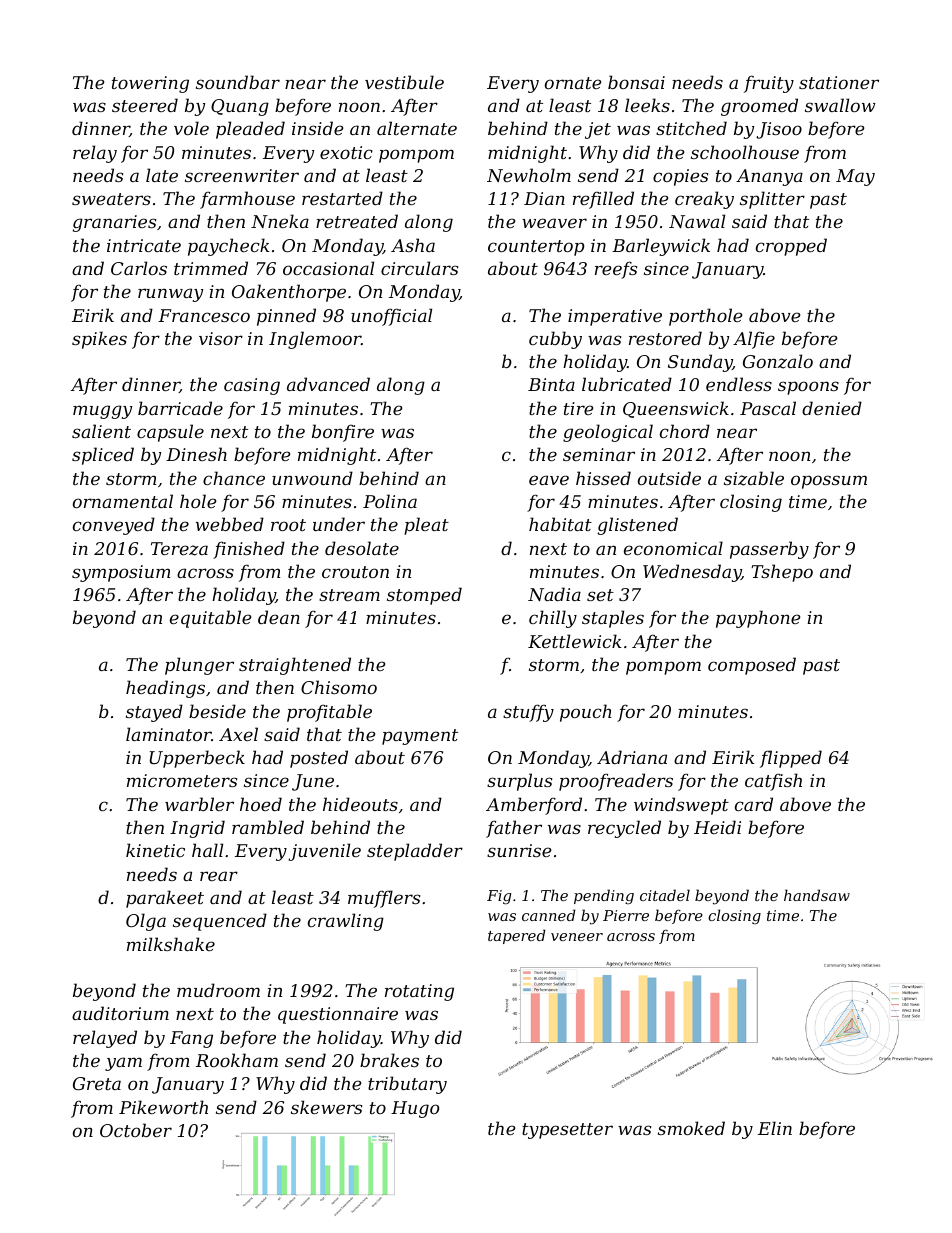 The width and height of the document is (952, 1233). I want to click on Heidi, so click(717, 827).
